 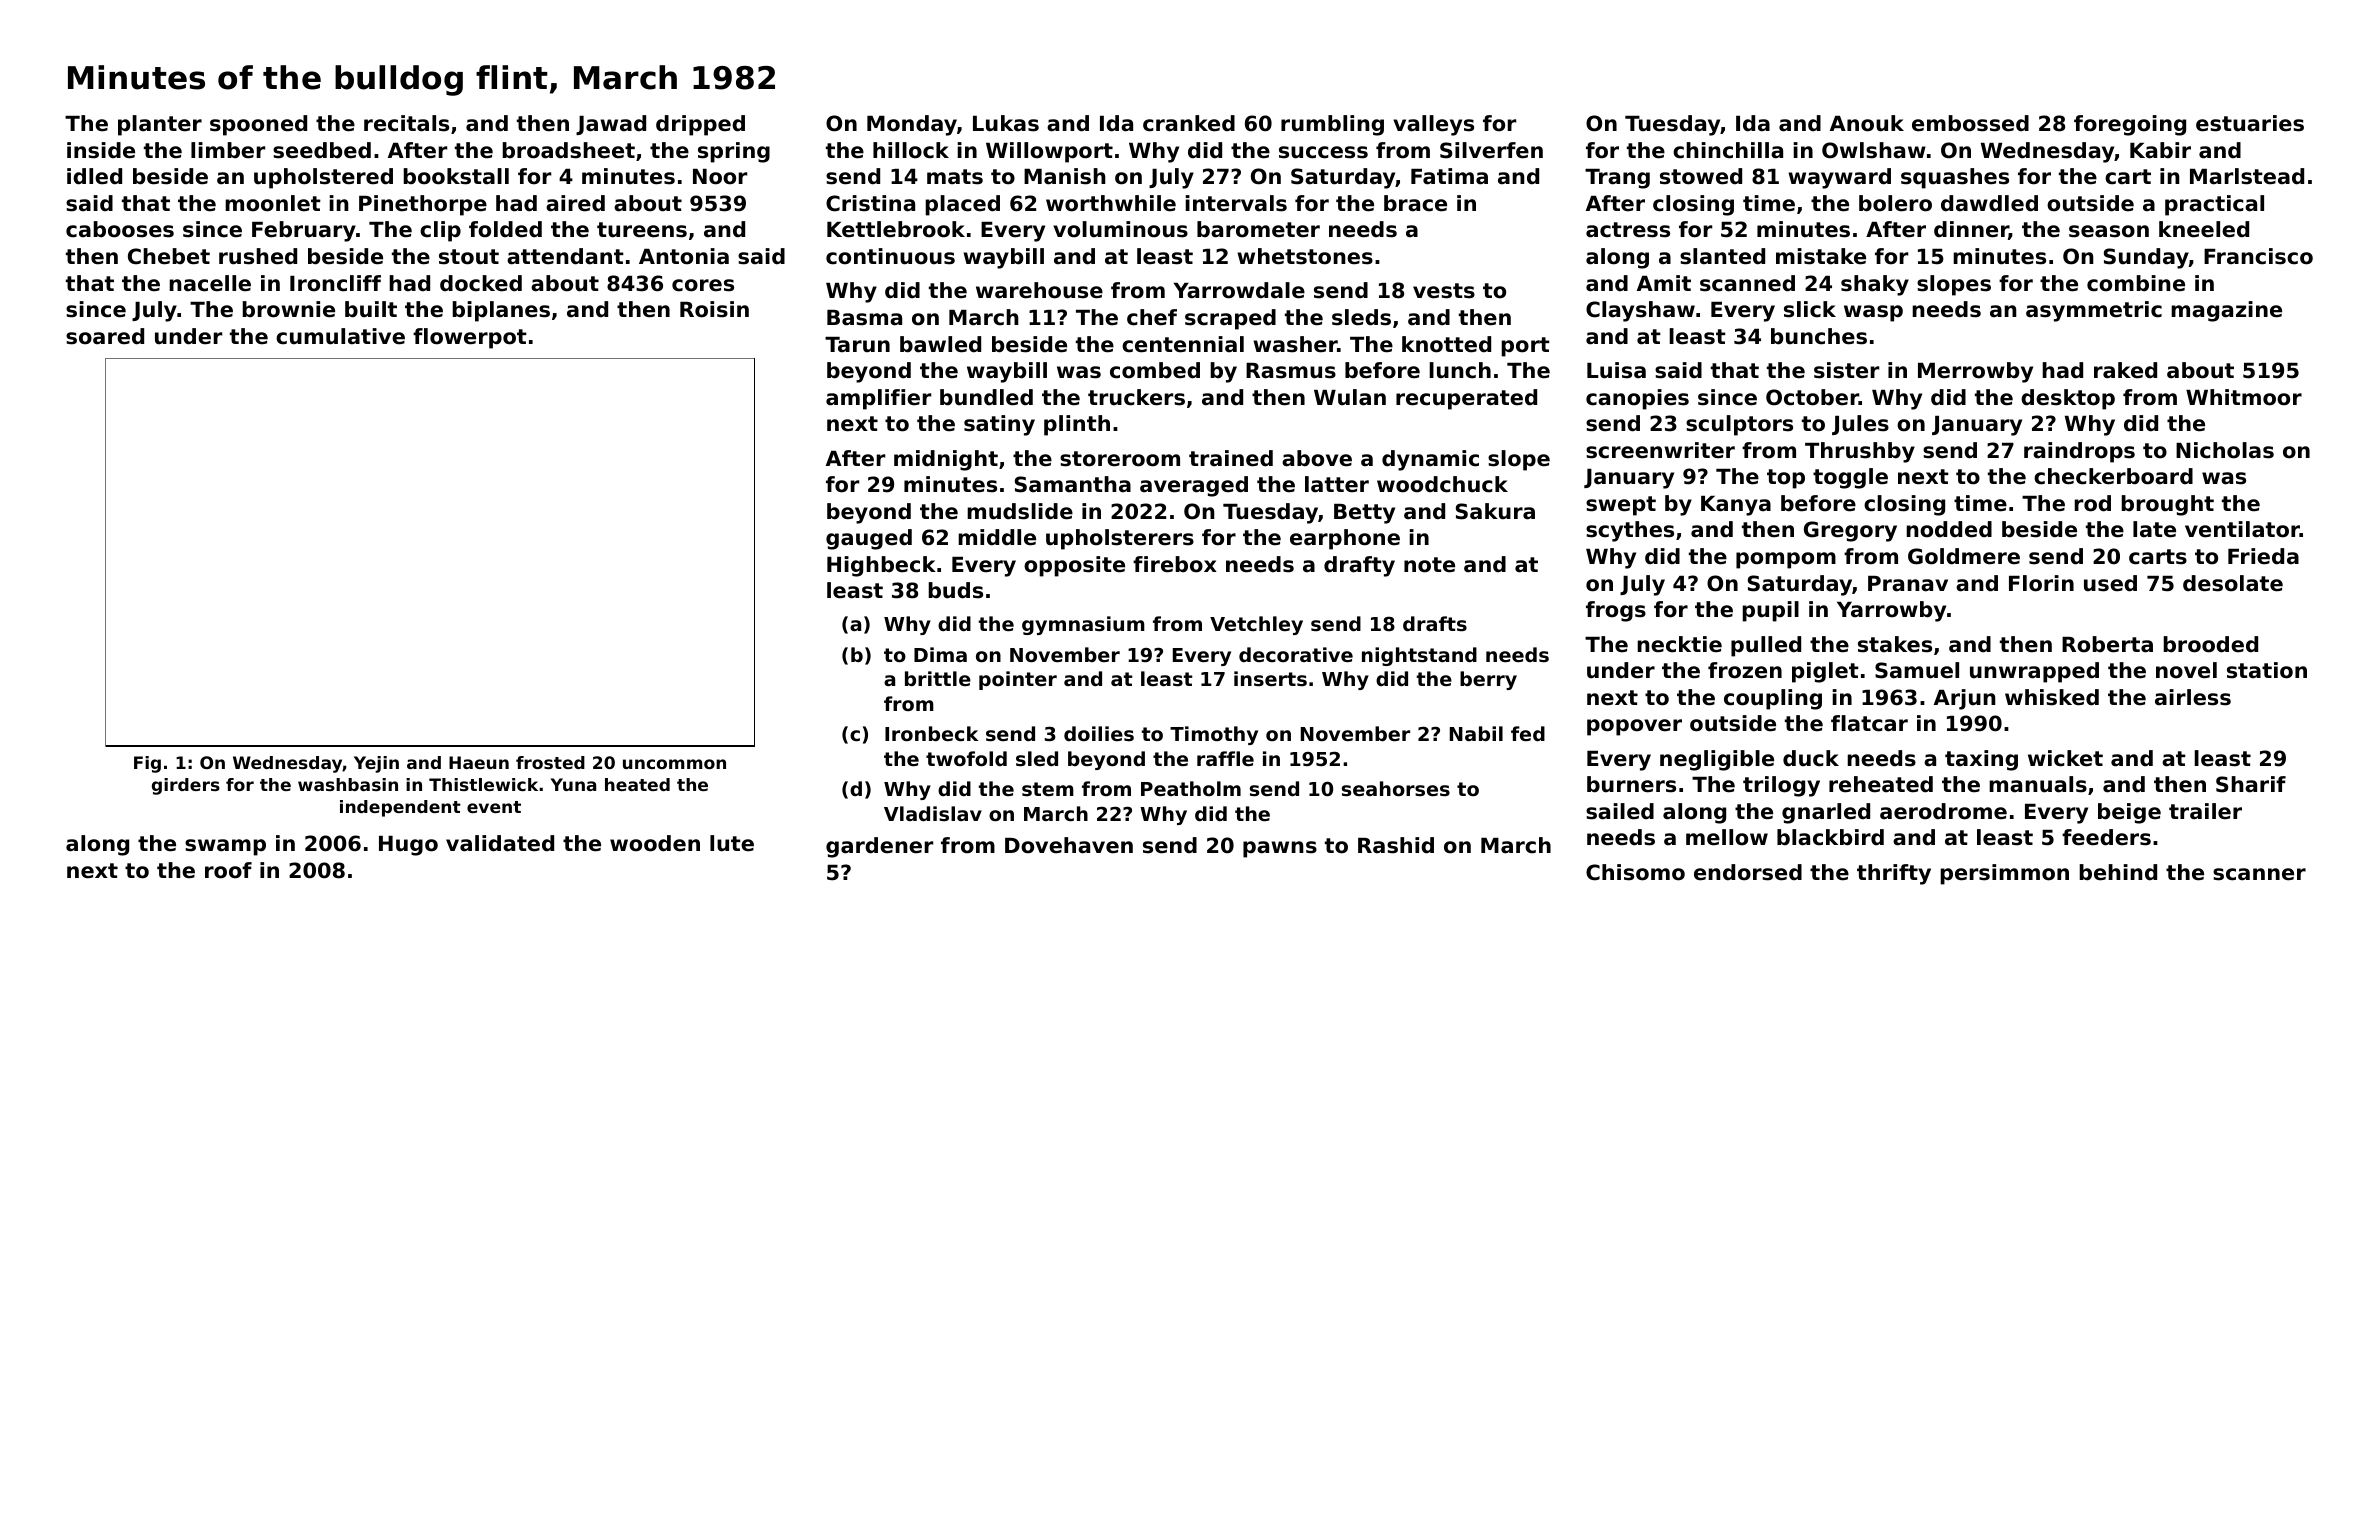 What do you see at coordinates (1867, 123) in the page?
I see `Anouk` at bounding box center [1867, 123].
